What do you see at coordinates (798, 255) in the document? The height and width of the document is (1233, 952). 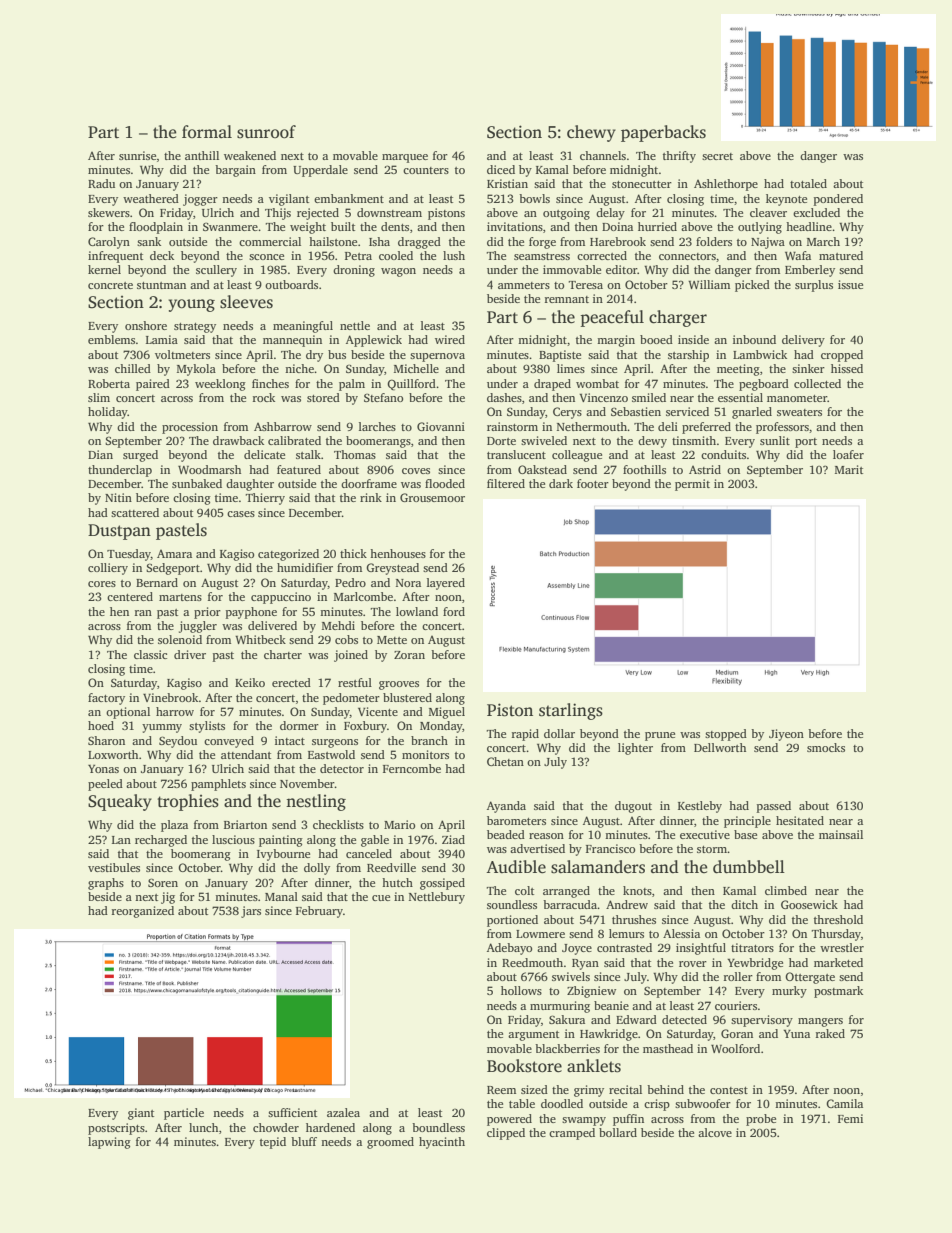 I see `Wafa` at bounding box center [798, 255].
